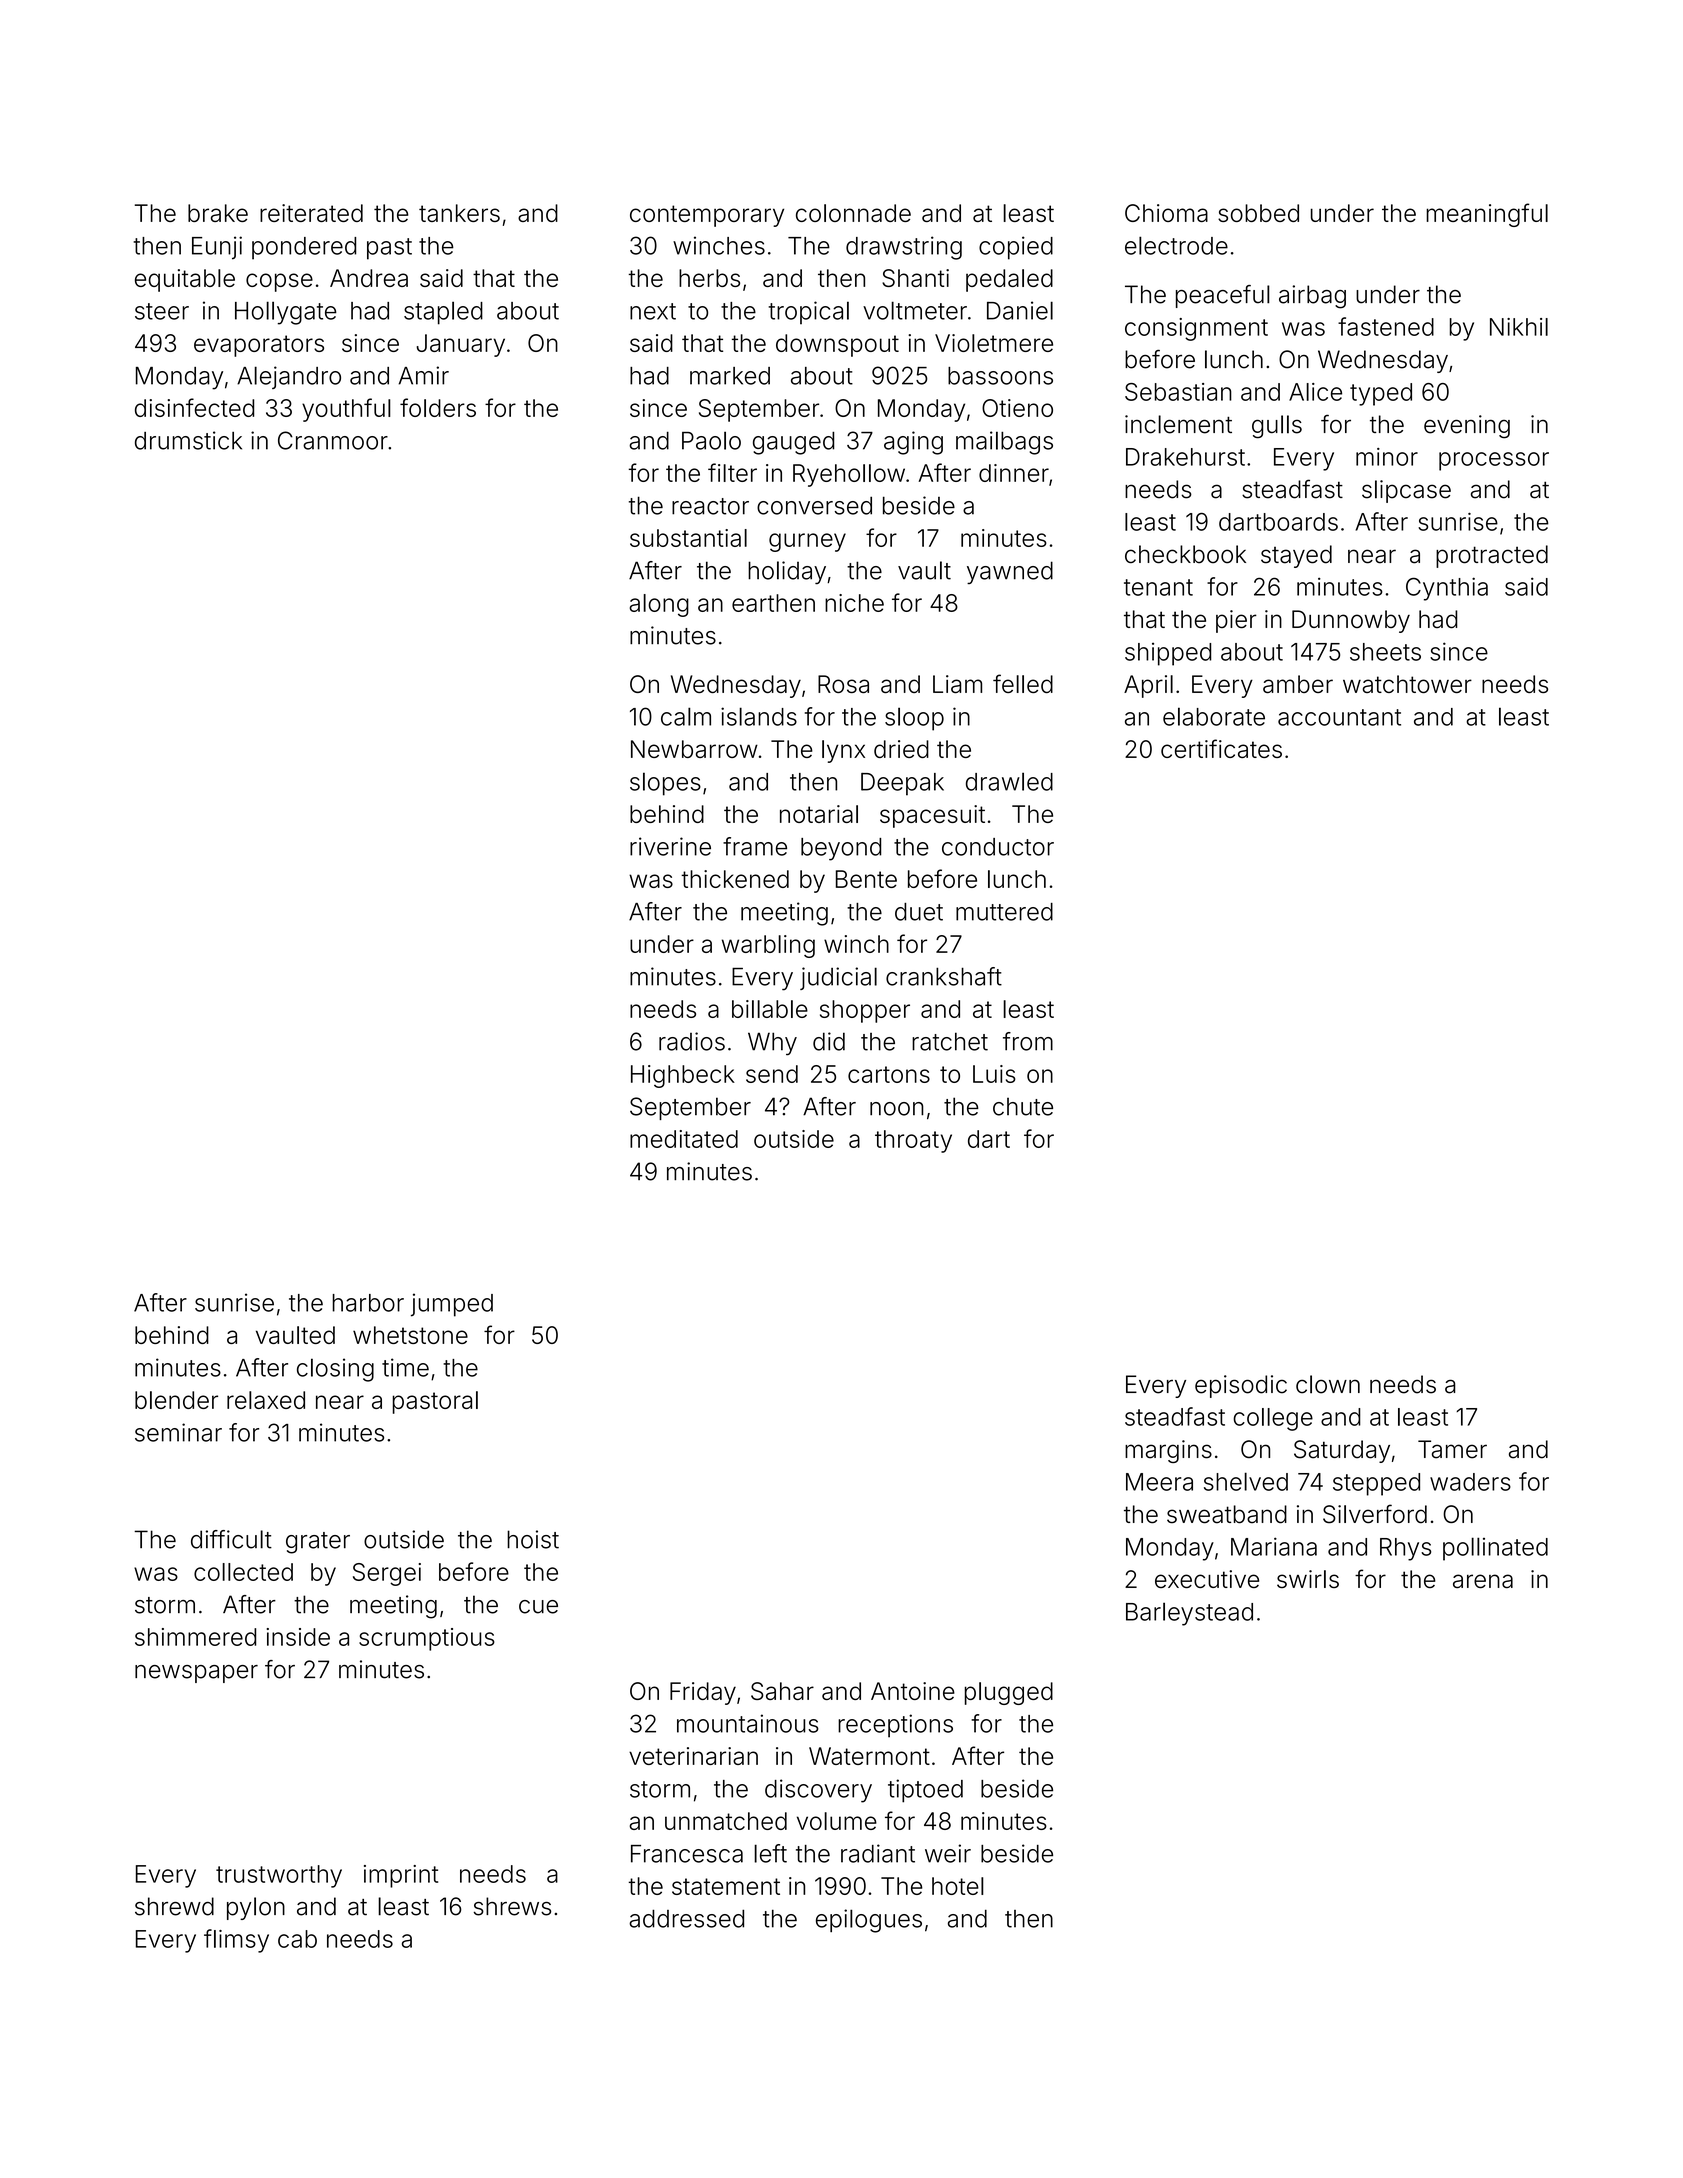 This screenshot has height=2178, width=1683. I want to click on shrews, so click(512, 1906).
